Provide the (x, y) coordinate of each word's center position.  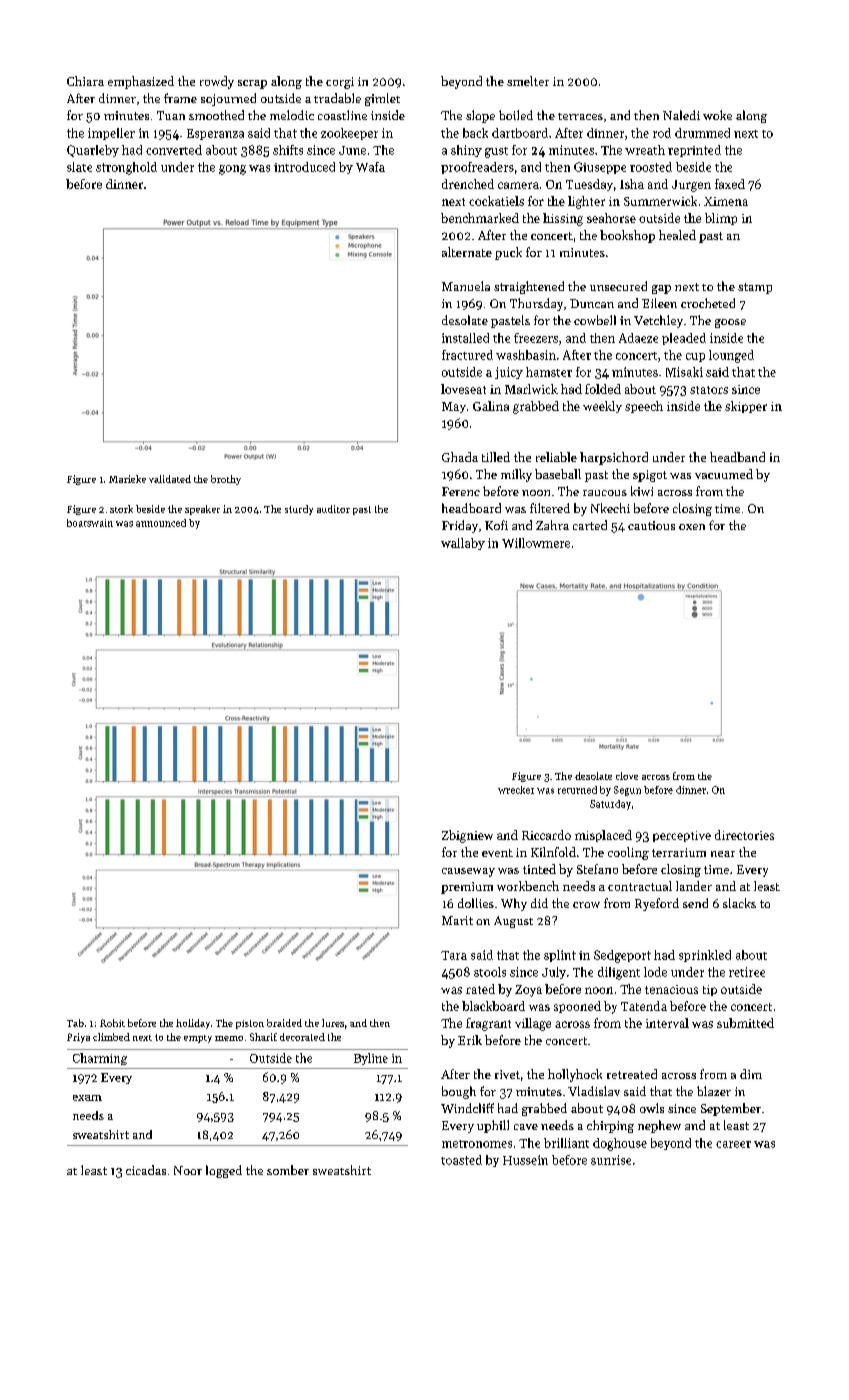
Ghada (460, 457)
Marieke (127, 479)
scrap (252, 84)
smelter (528, 81)
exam (87, 1098)
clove (627, 776)
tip (710, 990)
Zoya (528, 991)
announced (161, 523)
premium (467, 888)
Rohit (112, 1023)
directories (744, 835)
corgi (340, 83)
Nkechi (610, 508)
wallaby (463, 544)
